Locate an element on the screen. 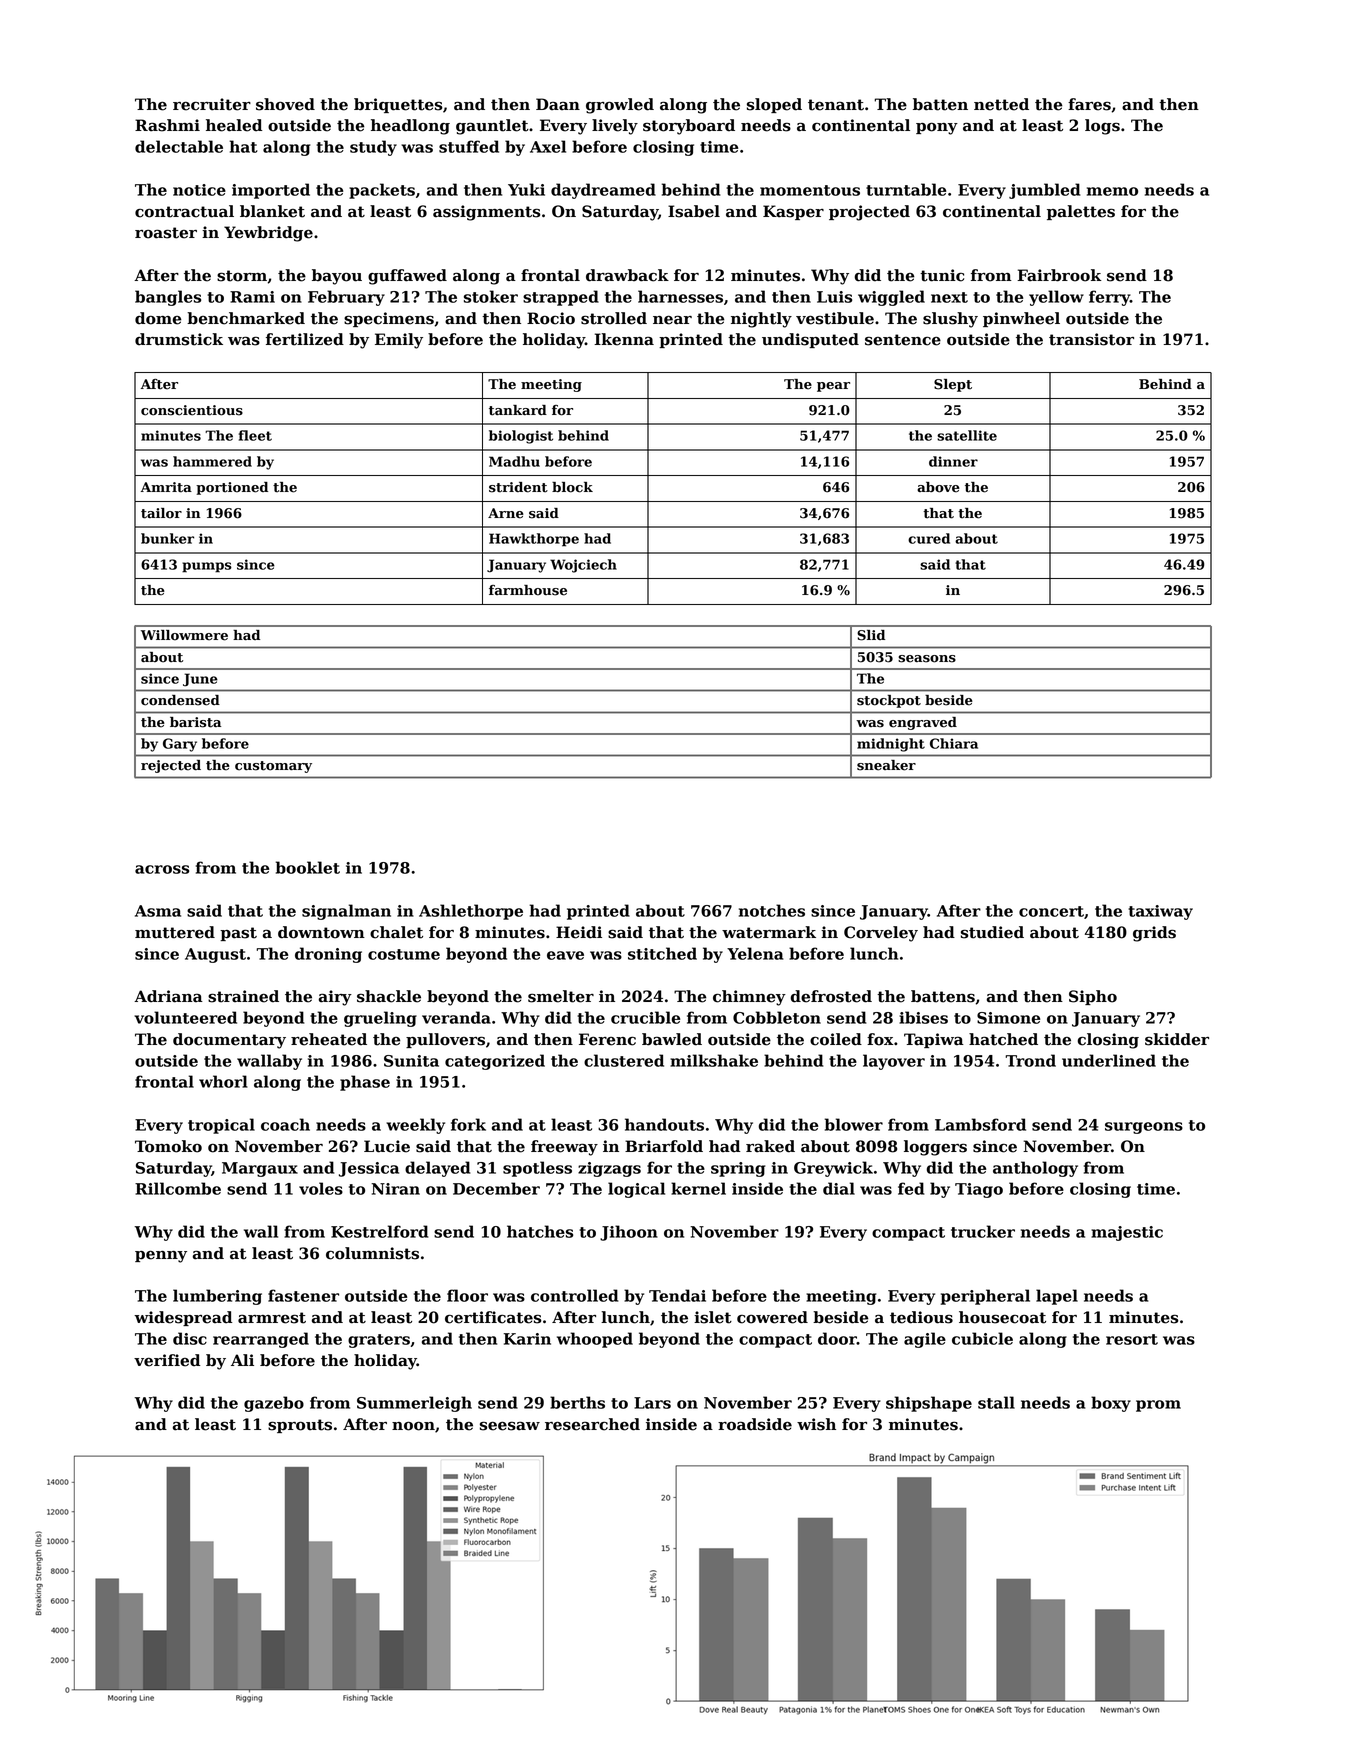 The image size is (1346, 1742). Adriana is located at coordinates (168, 996).
